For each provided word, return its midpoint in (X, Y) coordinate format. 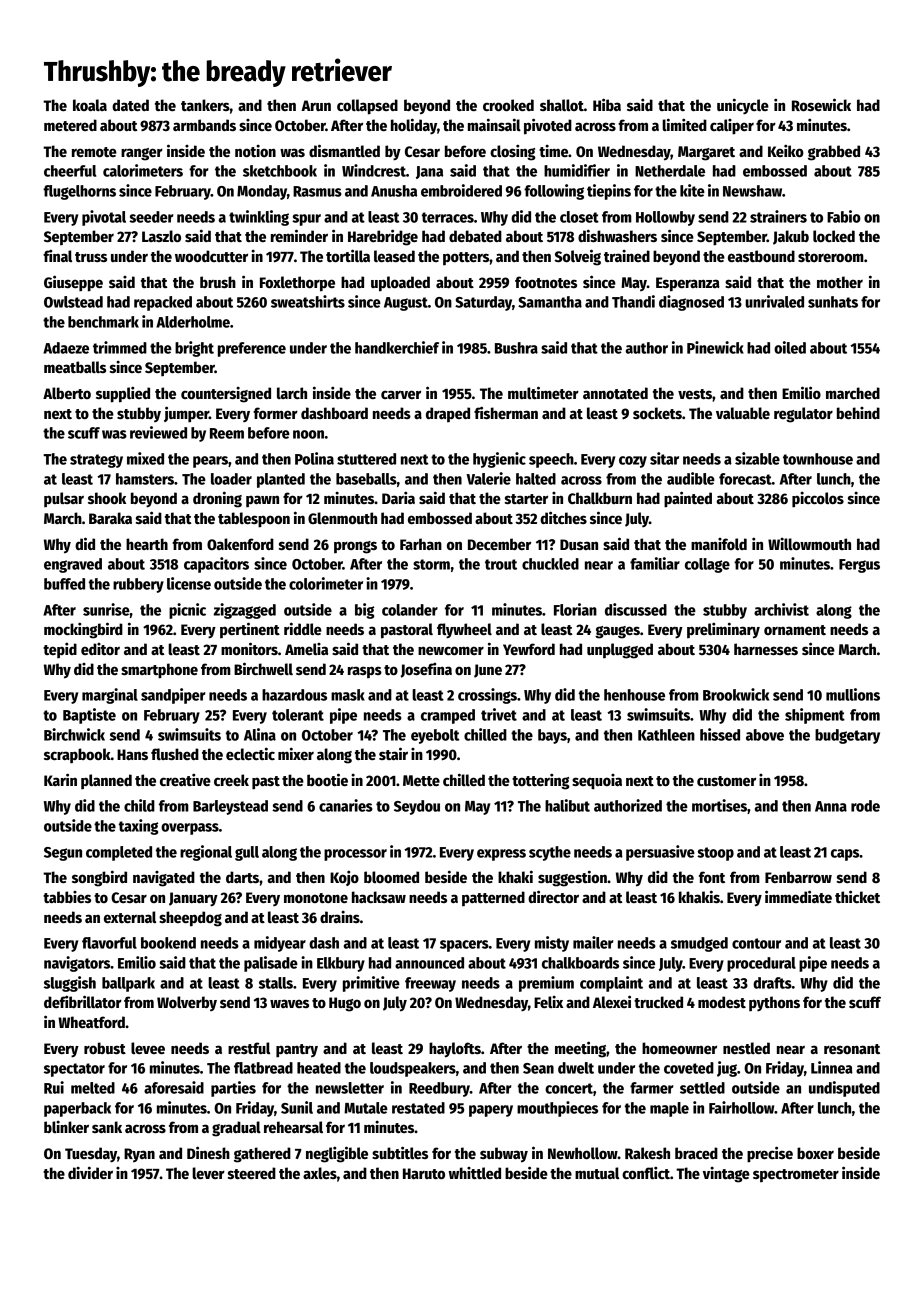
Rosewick (821, 104)
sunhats (833, 302)
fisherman (506, 412)
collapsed (367, 107)
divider (90, 1172)
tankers (205, 105)
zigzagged (245, 611)
